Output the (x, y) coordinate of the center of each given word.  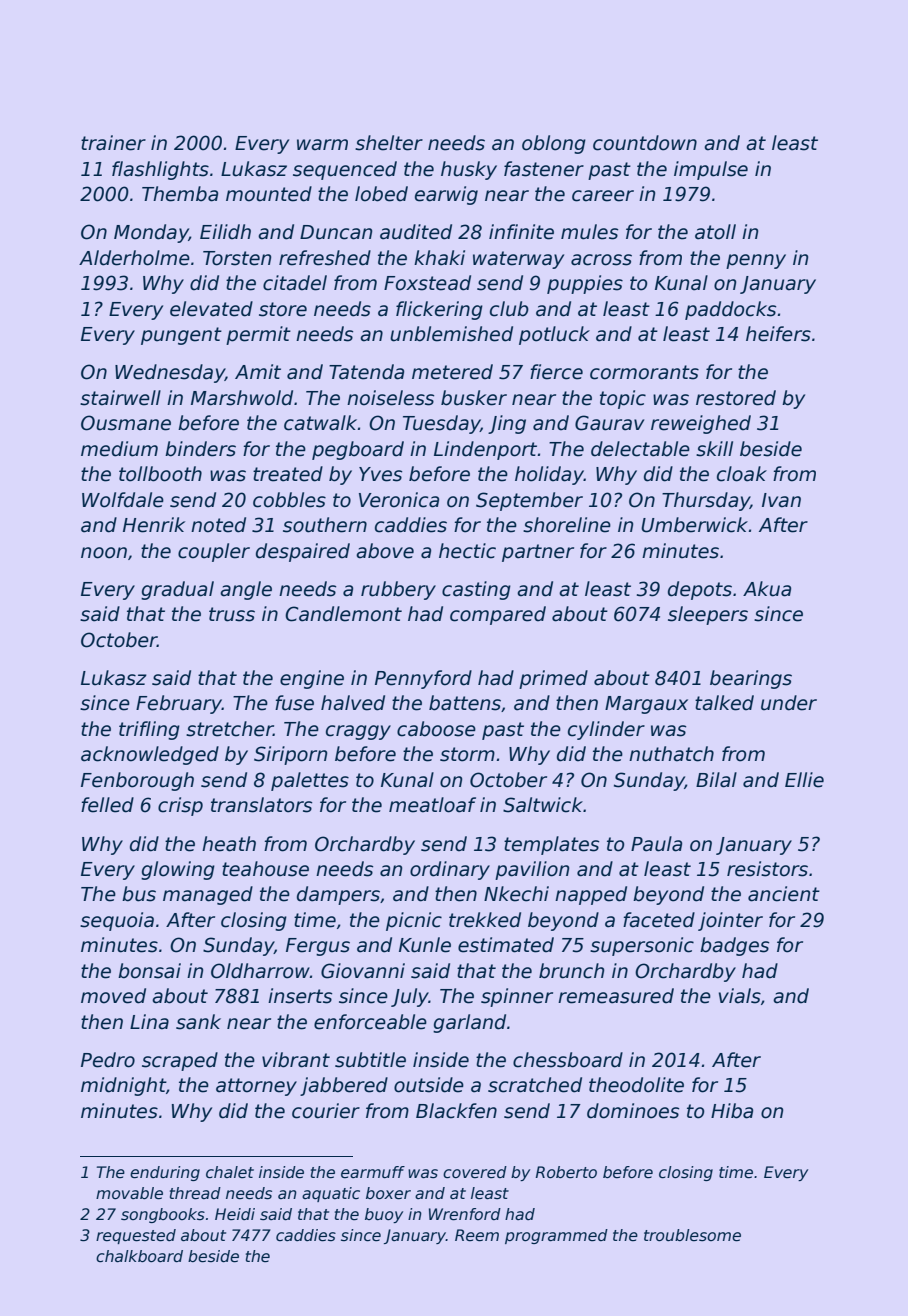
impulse (711, 170)
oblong (554, 144)
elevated (211, 309)
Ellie (804, 780)
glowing (178, 870)
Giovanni (363, 971)
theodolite (636, 1085)
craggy (358, 732)
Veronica (399, 500)
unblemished (451, 334)
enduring (165, 1173)
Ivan (781, 500)
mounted (269, 194)
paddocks (730, 310)
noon (104, 553)
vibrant (296, 1060)
